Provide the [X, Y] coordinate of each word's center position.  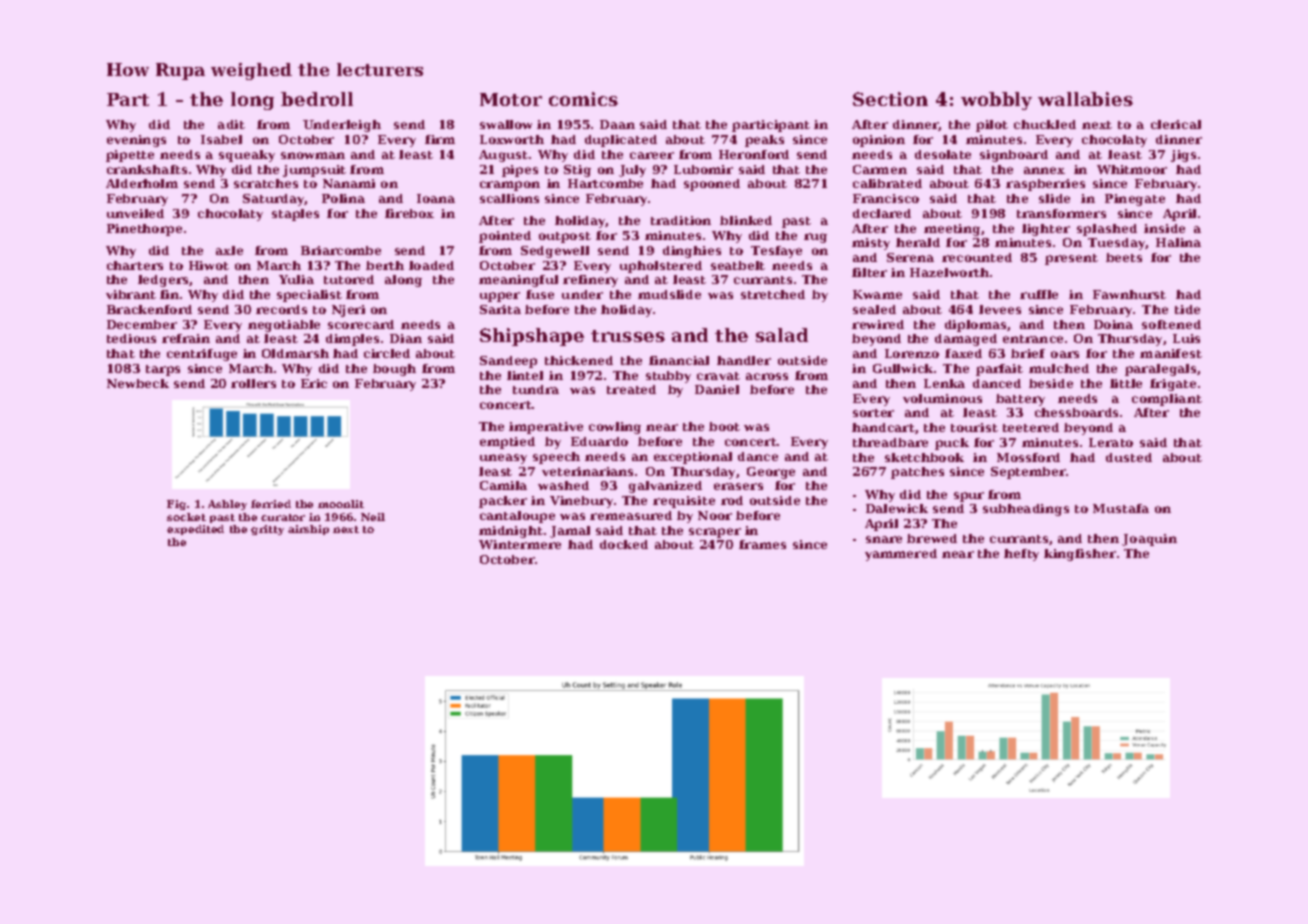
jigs [1183, 156]
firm [440, 139]
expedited [195, 530]
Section [890, 99]
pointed [505, 237]
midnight [511, 532]
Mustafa [1121, 508]
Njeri [348, 311]
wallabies [1085, 99]
